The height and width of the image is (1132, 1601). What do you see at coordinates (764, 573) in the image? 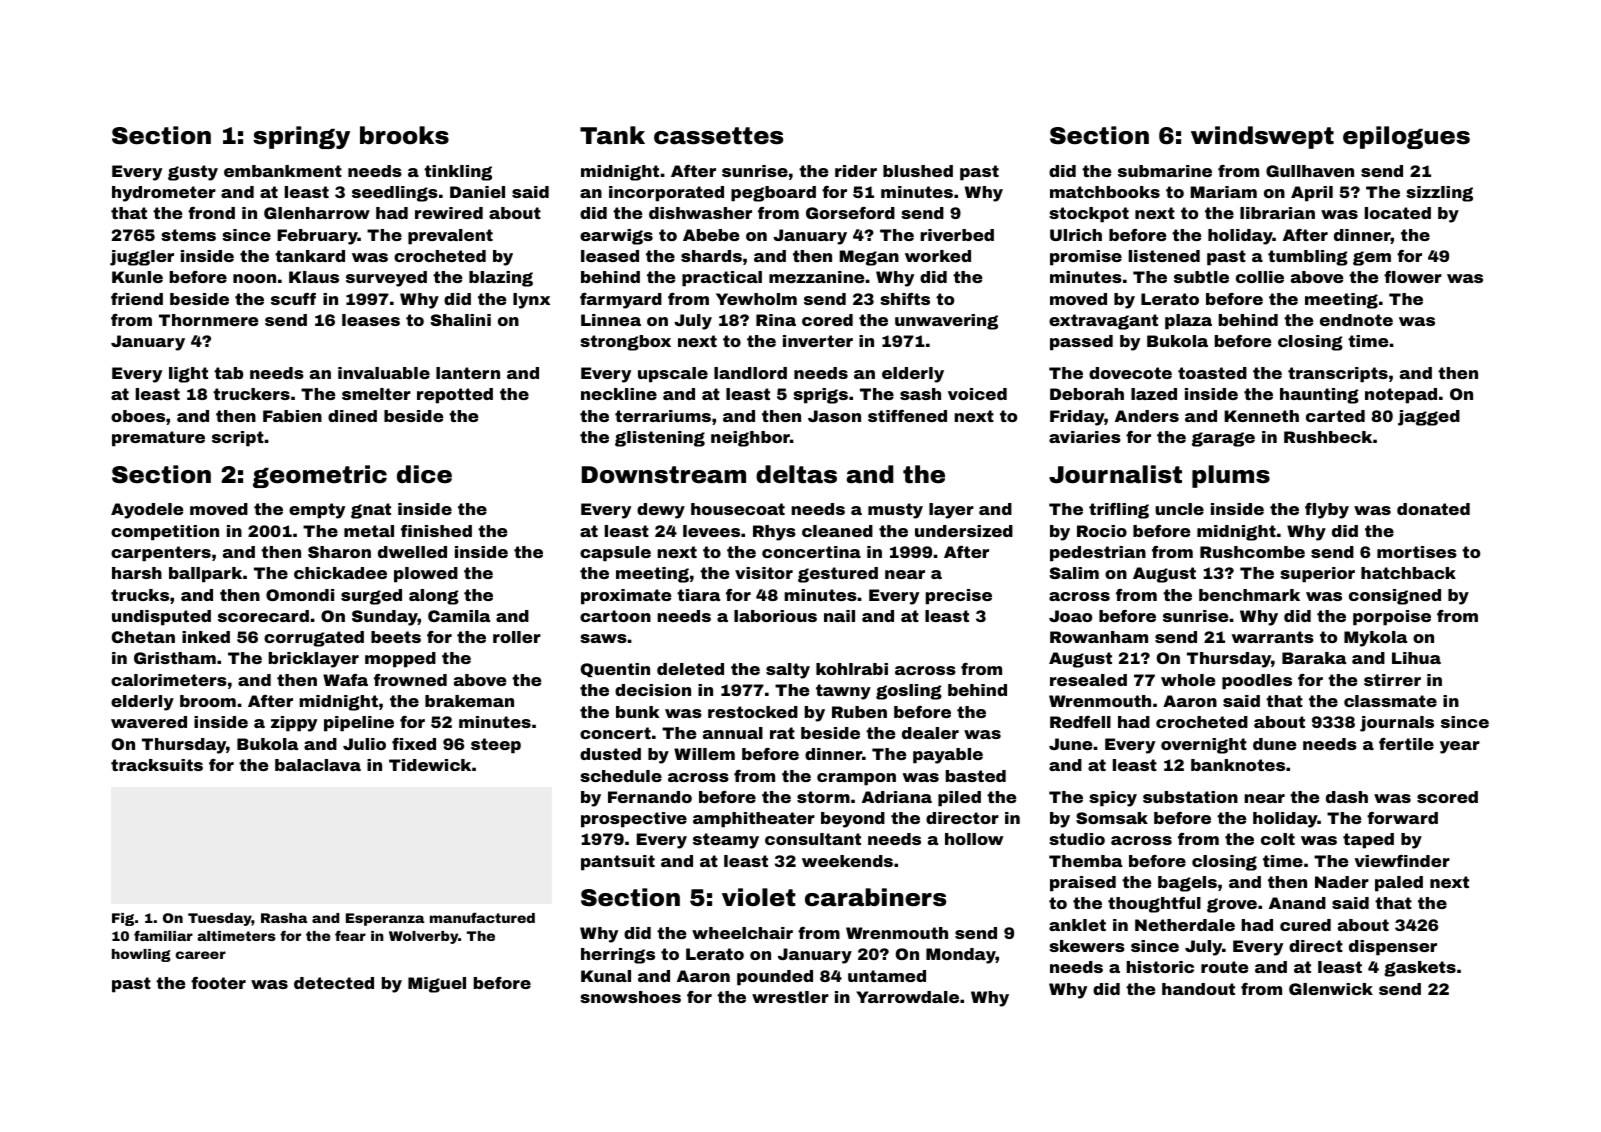
I see `visitor` at bounding box center [764, 573].
